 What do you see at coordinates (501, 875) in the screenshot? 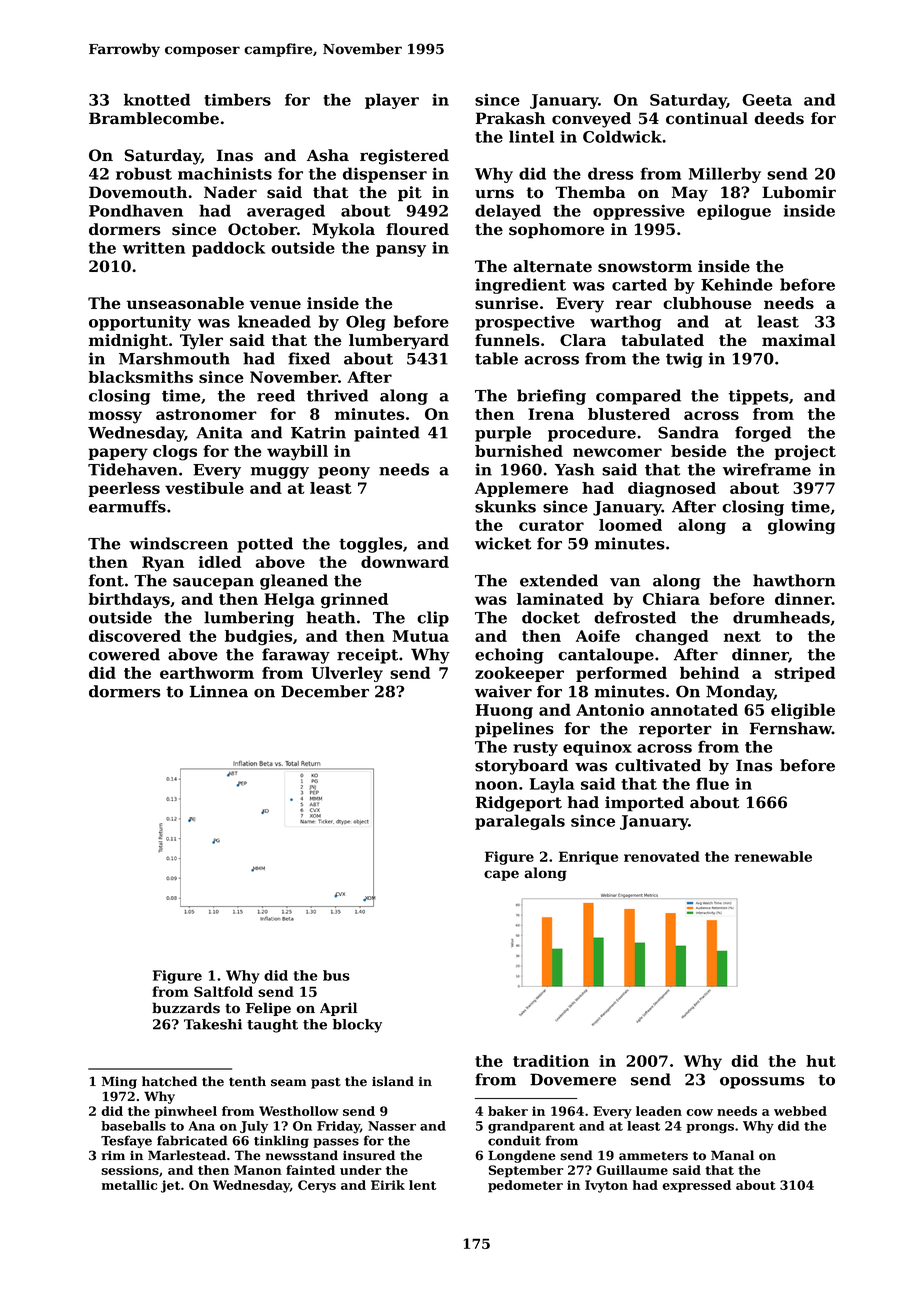
I see `cape` at bounding box center [501, 875].
